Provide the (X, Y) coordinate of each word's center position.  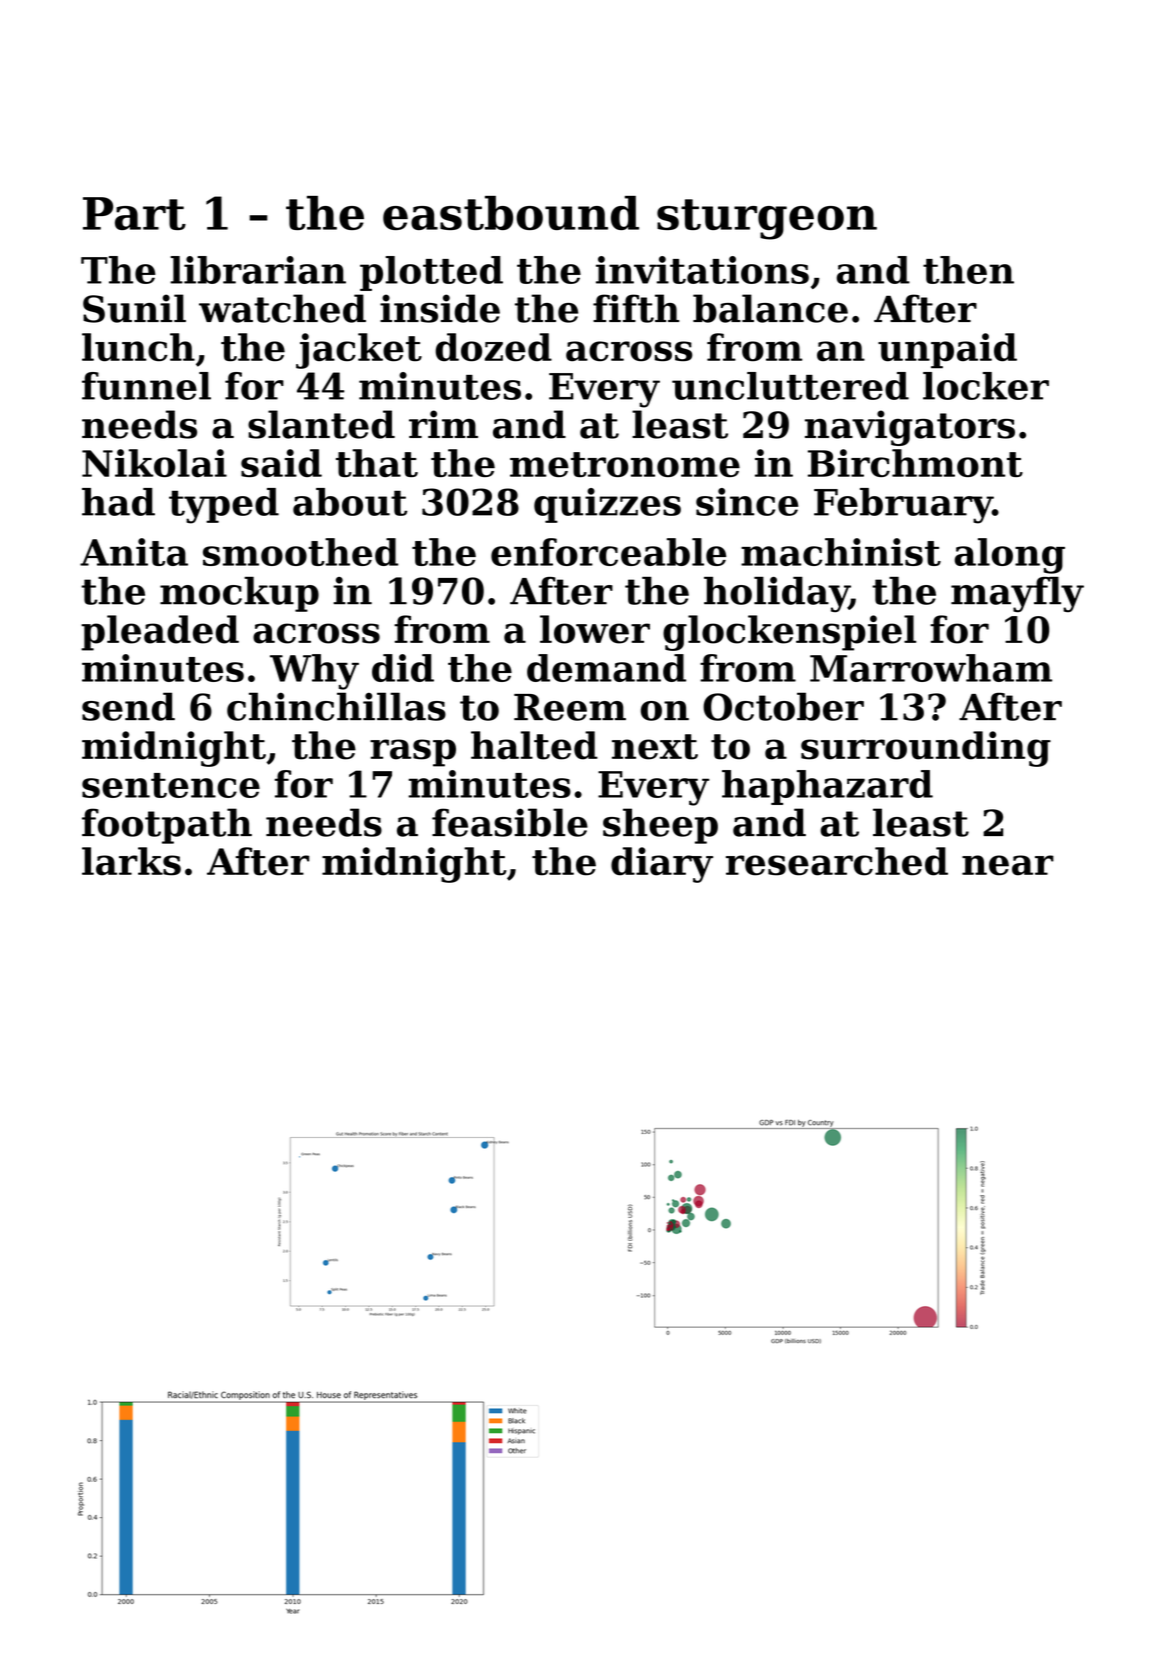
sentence (171, 785)
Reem (570, 707)
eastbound (511, 213)
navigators (910, 428)
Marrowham (931, 668)
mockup (239, 594)
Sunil (134, 308)
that (377, 463)
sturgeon (767, 219)
